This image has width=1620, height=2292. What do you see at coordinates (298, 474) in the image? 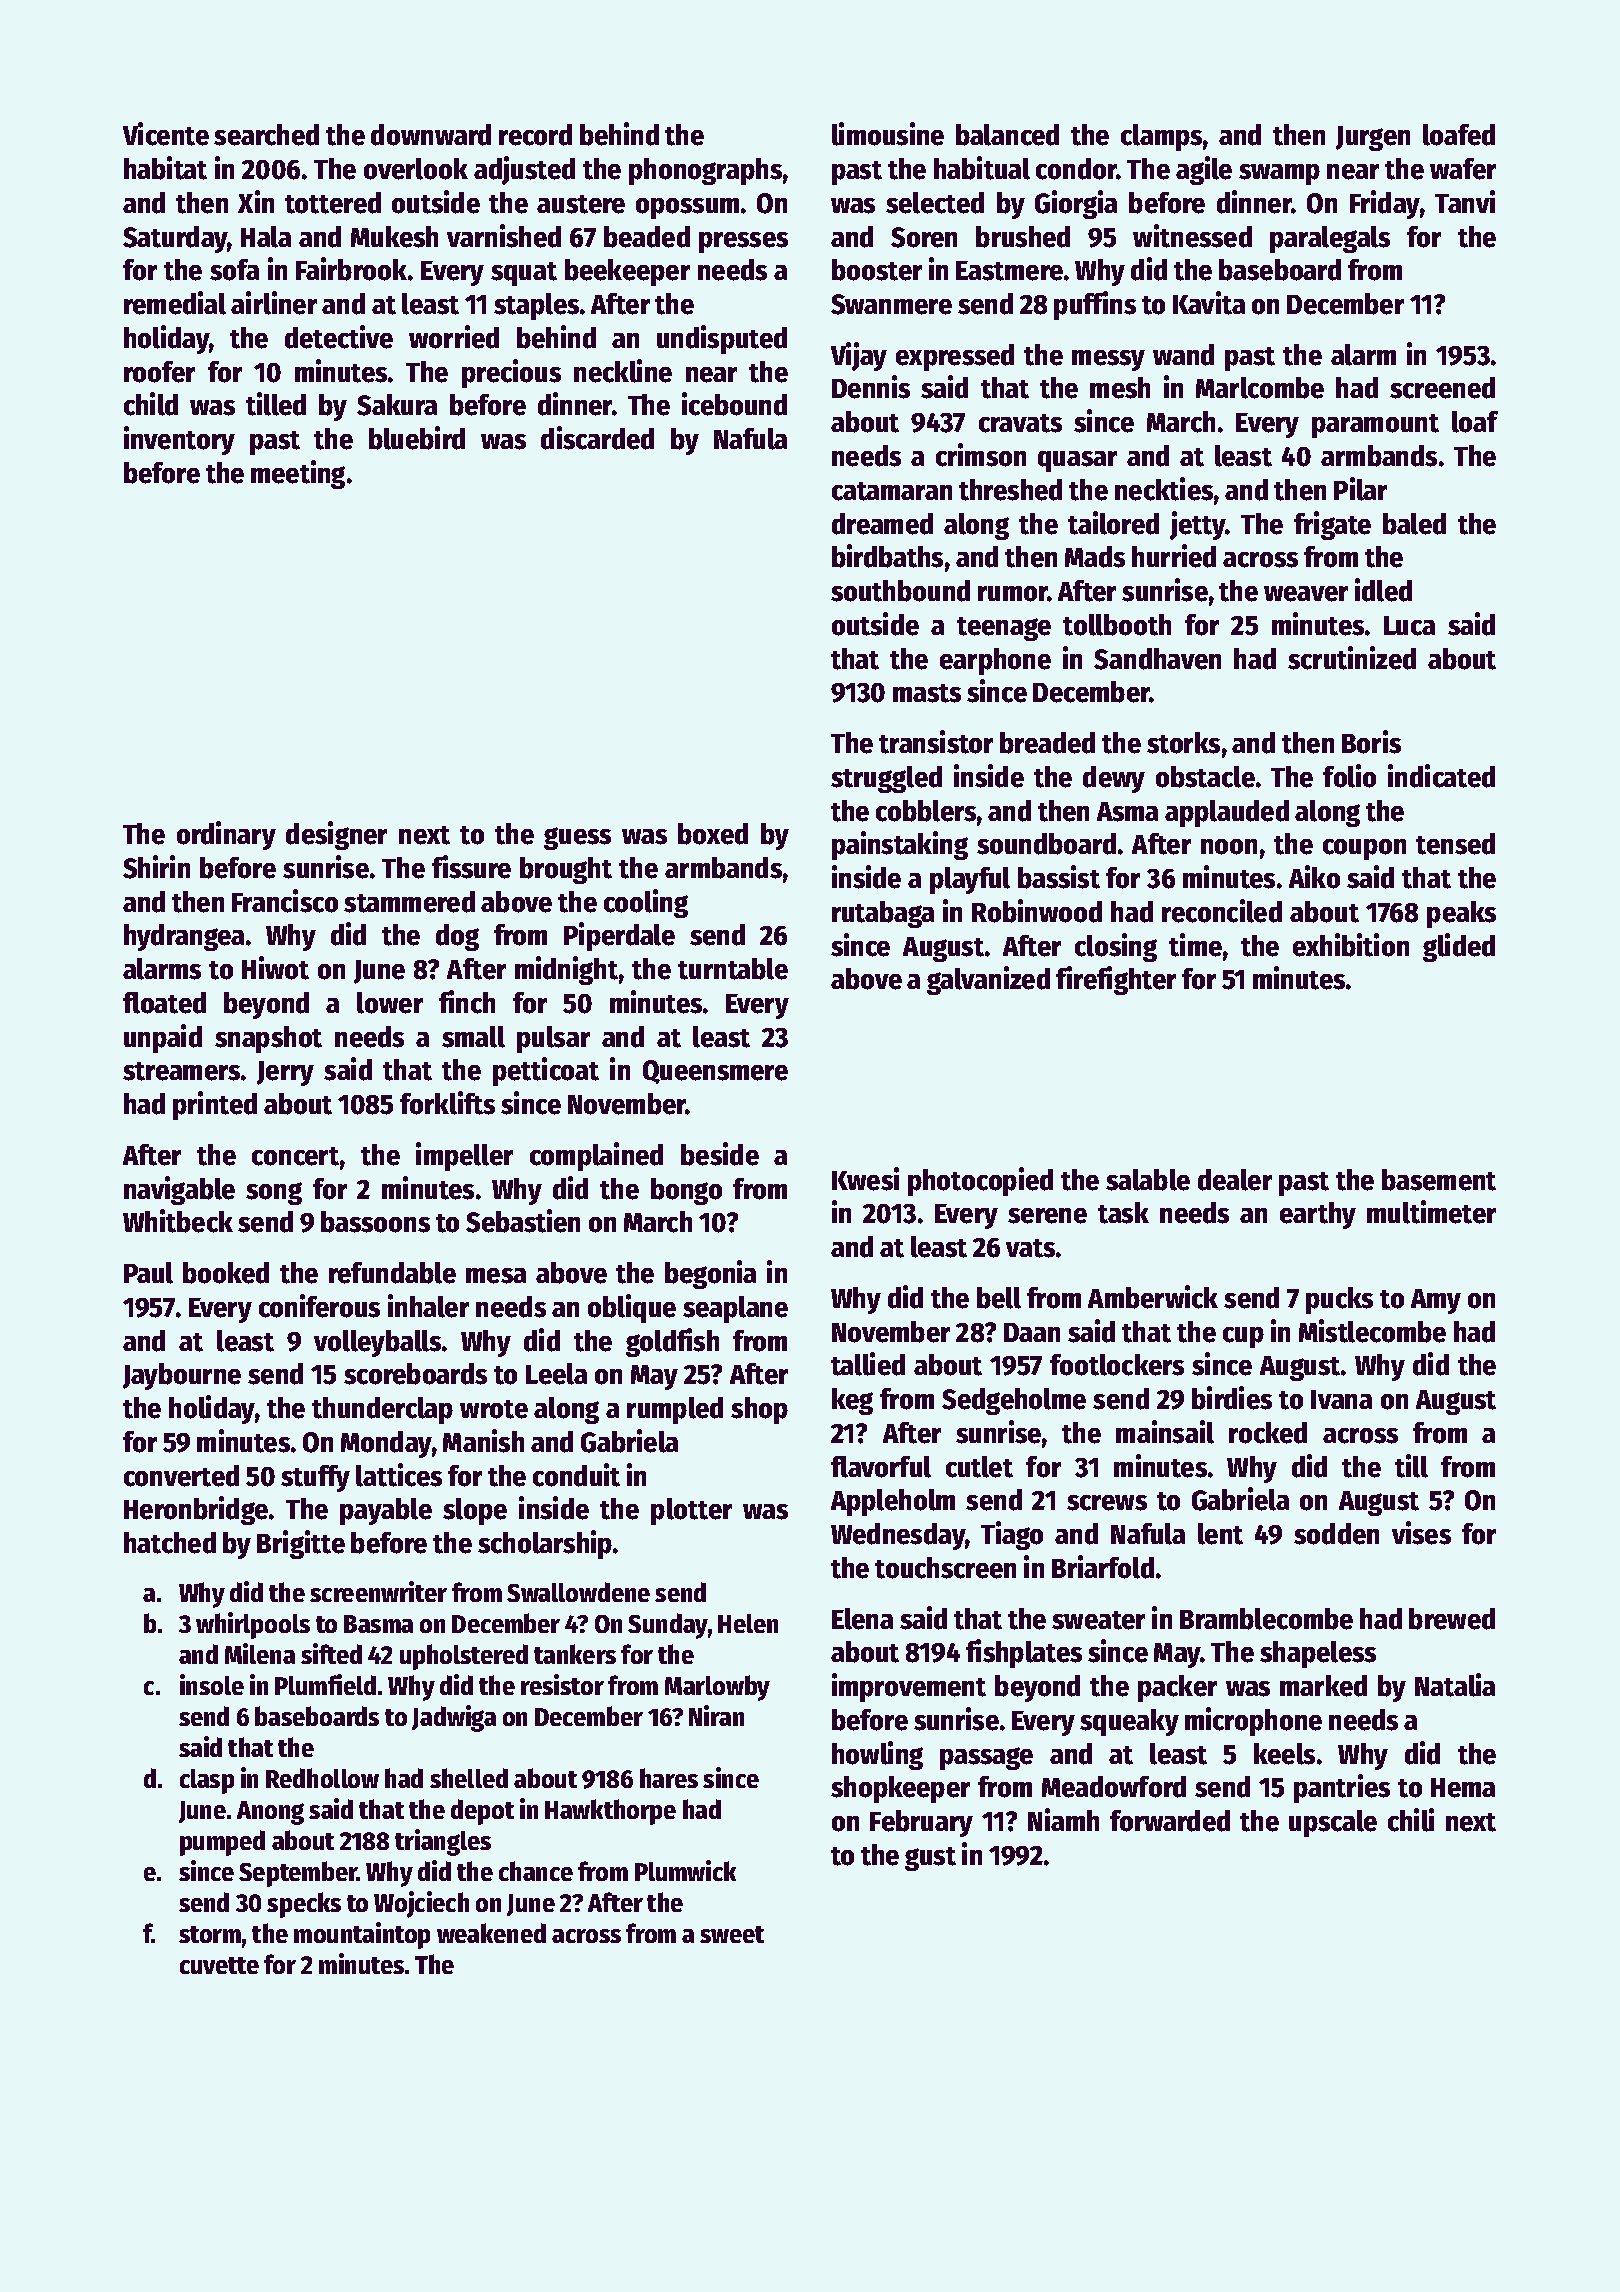
I see `meeting` at bounding box center [298, 474].
